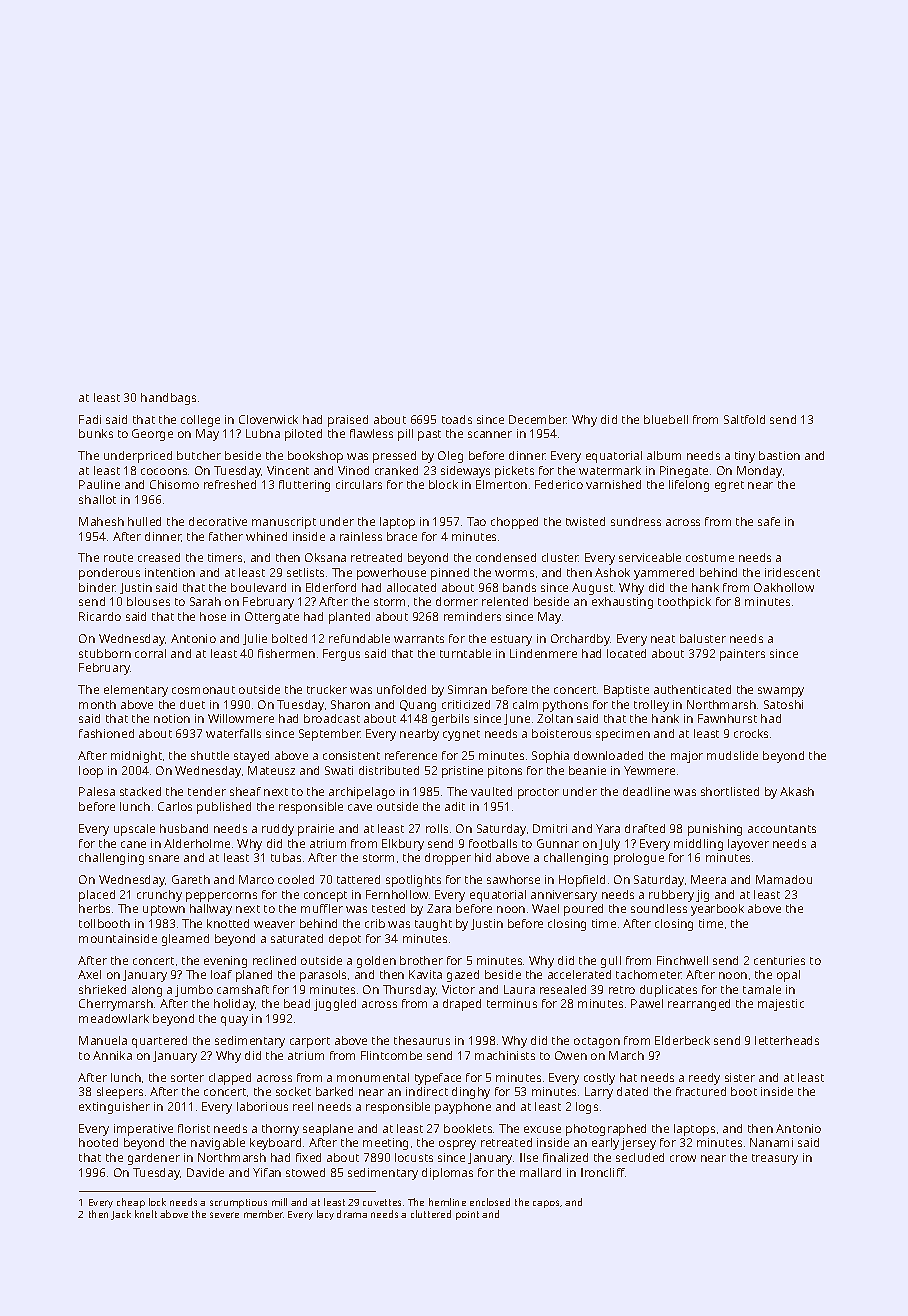 This screenshot has width=908, height=1316. What do you see at coordinates (666, 419) in the screenshot?
I see `bluebell` at bounding box center [666, 419].
